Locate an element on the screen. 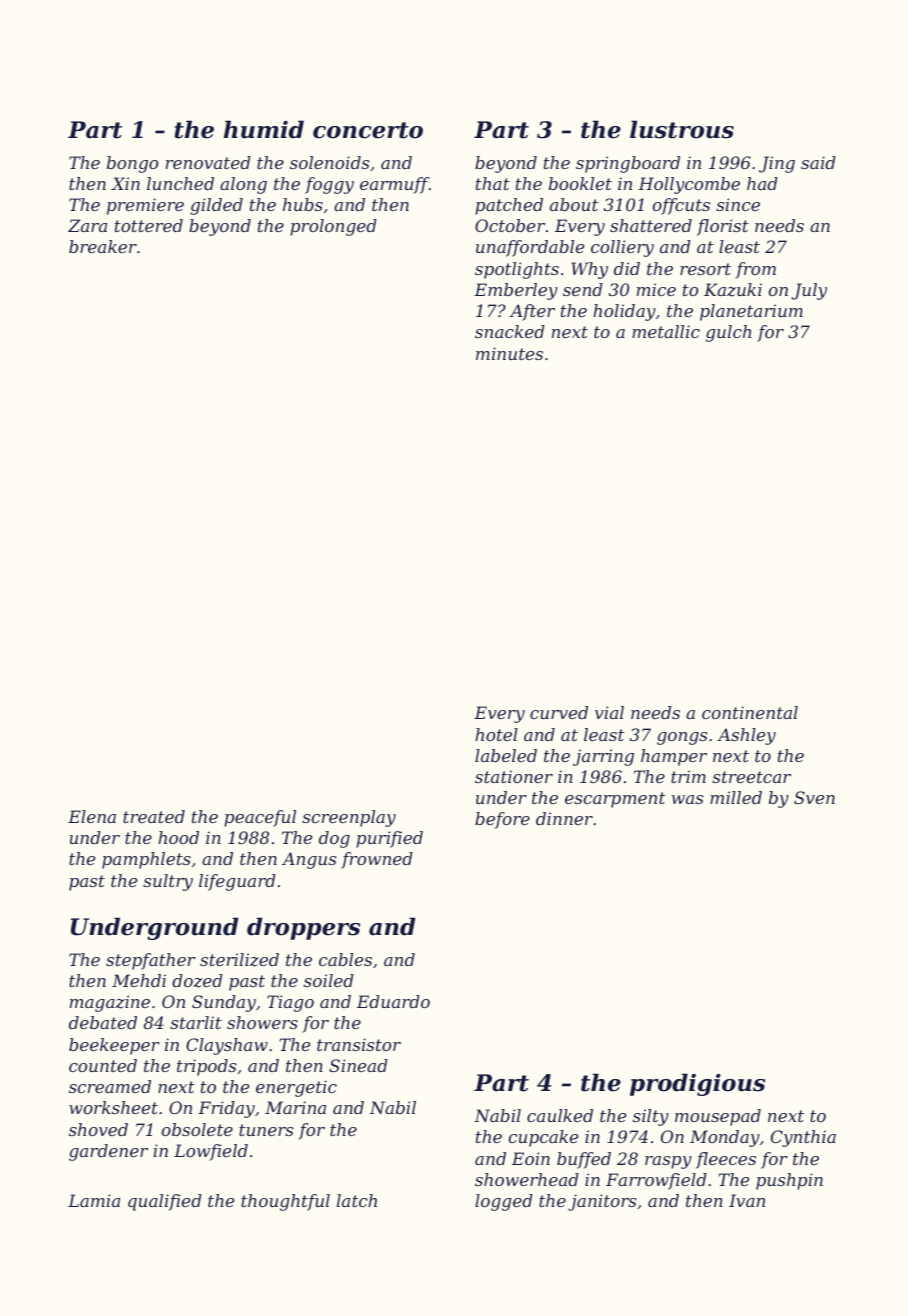 The width and height of the screenshot is (908, 1316). lustrous is located at coordinates (682, 129).
